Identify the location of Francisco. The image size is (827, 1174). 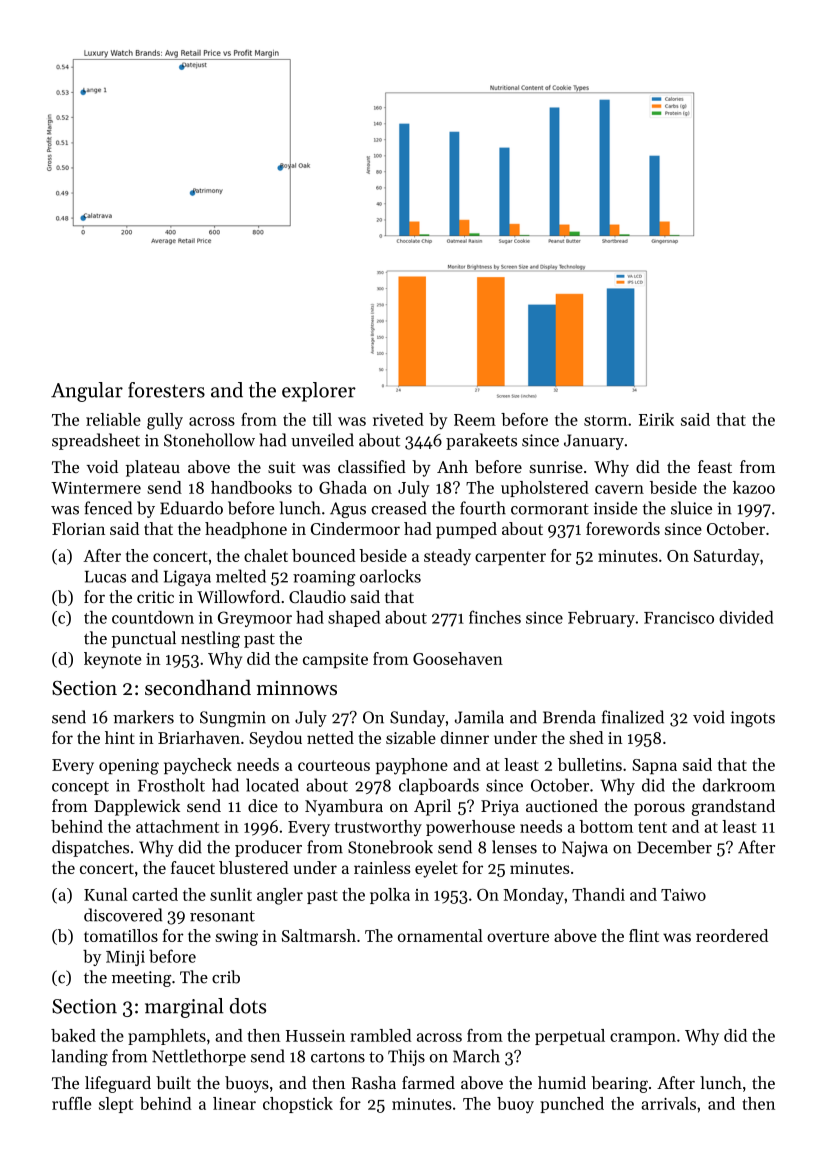
(679, 617).
